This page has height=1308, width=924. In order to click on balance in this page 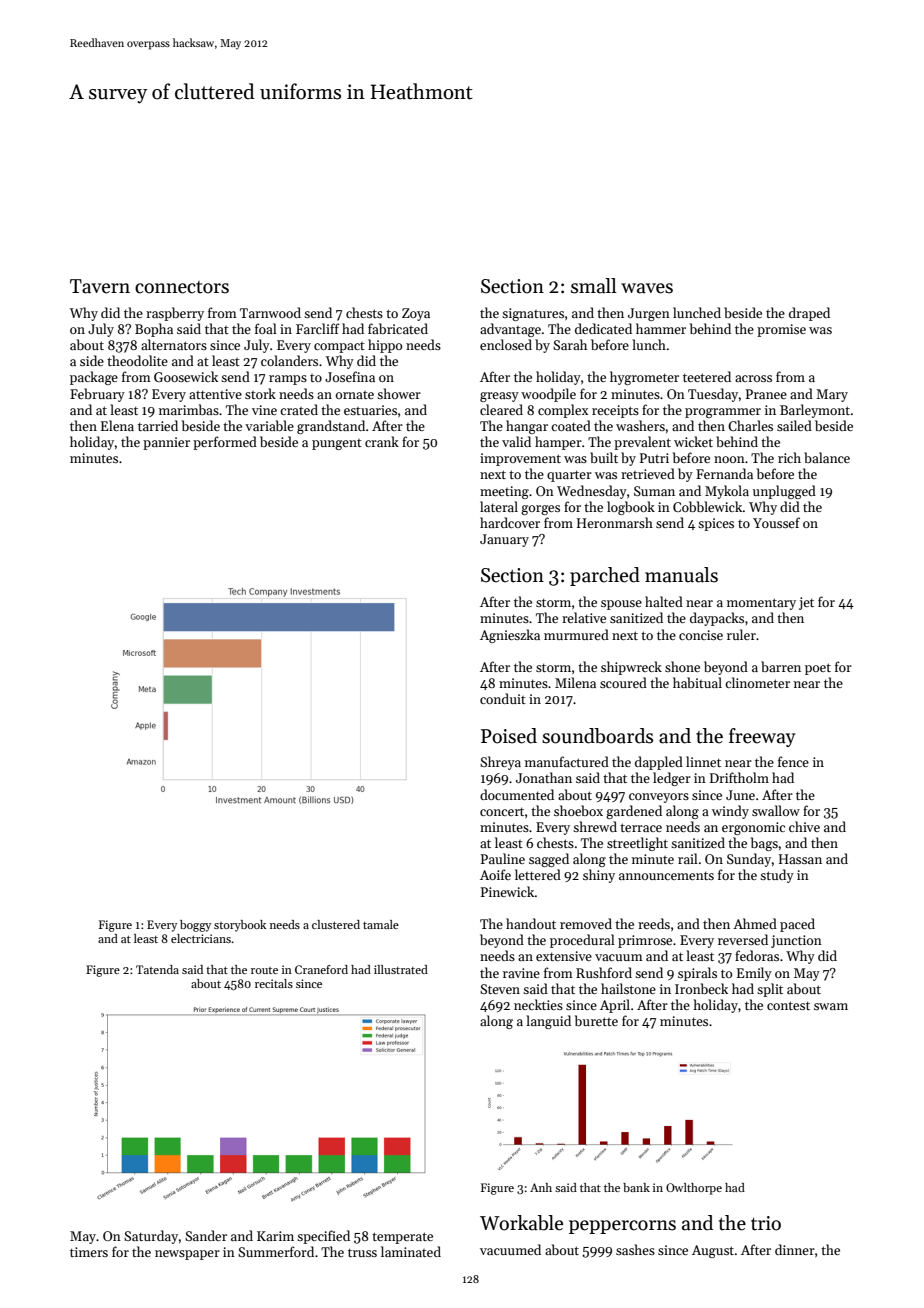, I will do `click(827, 457)`.
